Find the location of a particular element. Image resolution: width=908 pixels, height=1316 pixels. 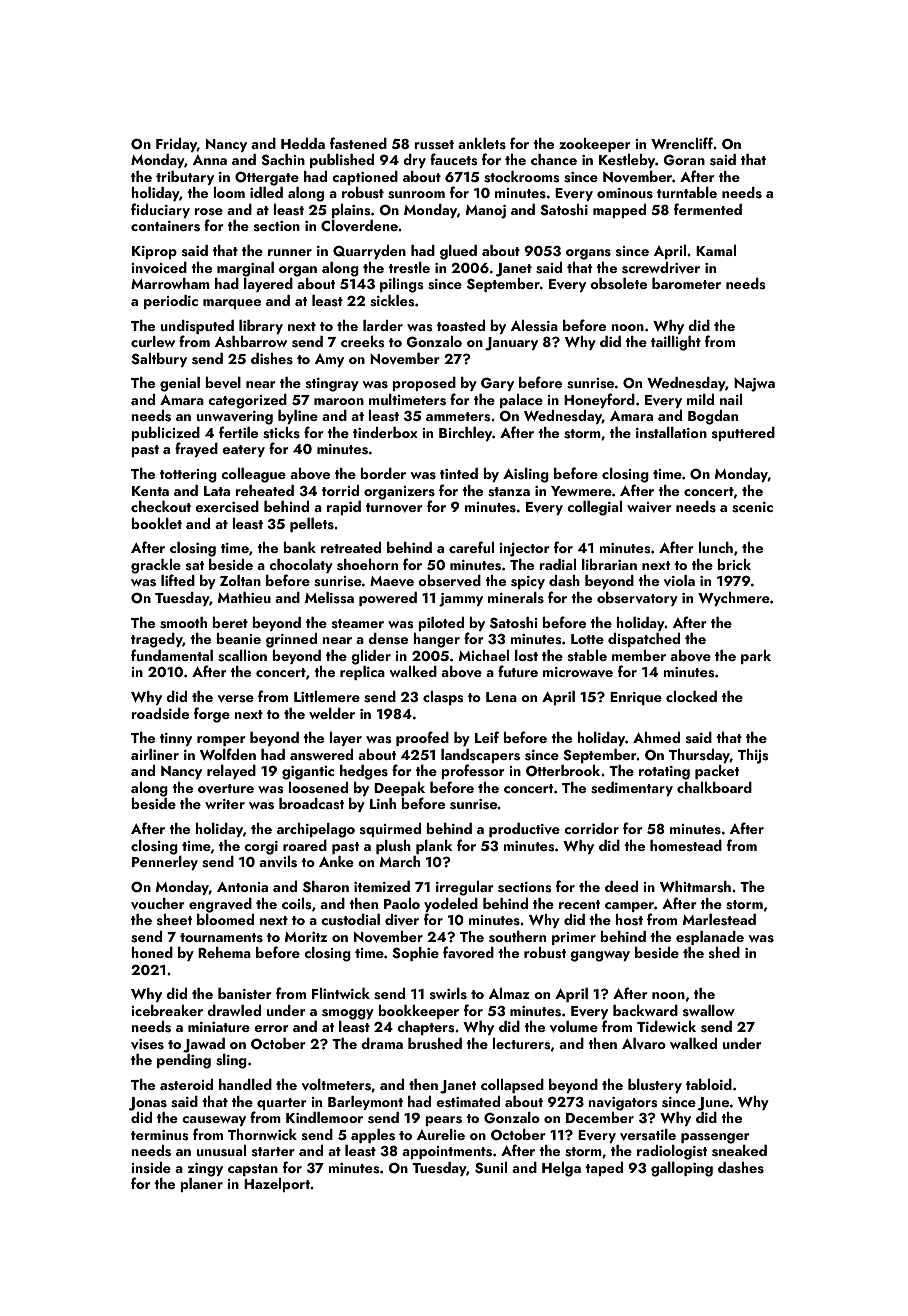

drama is located at coordinates (382, 1043).
